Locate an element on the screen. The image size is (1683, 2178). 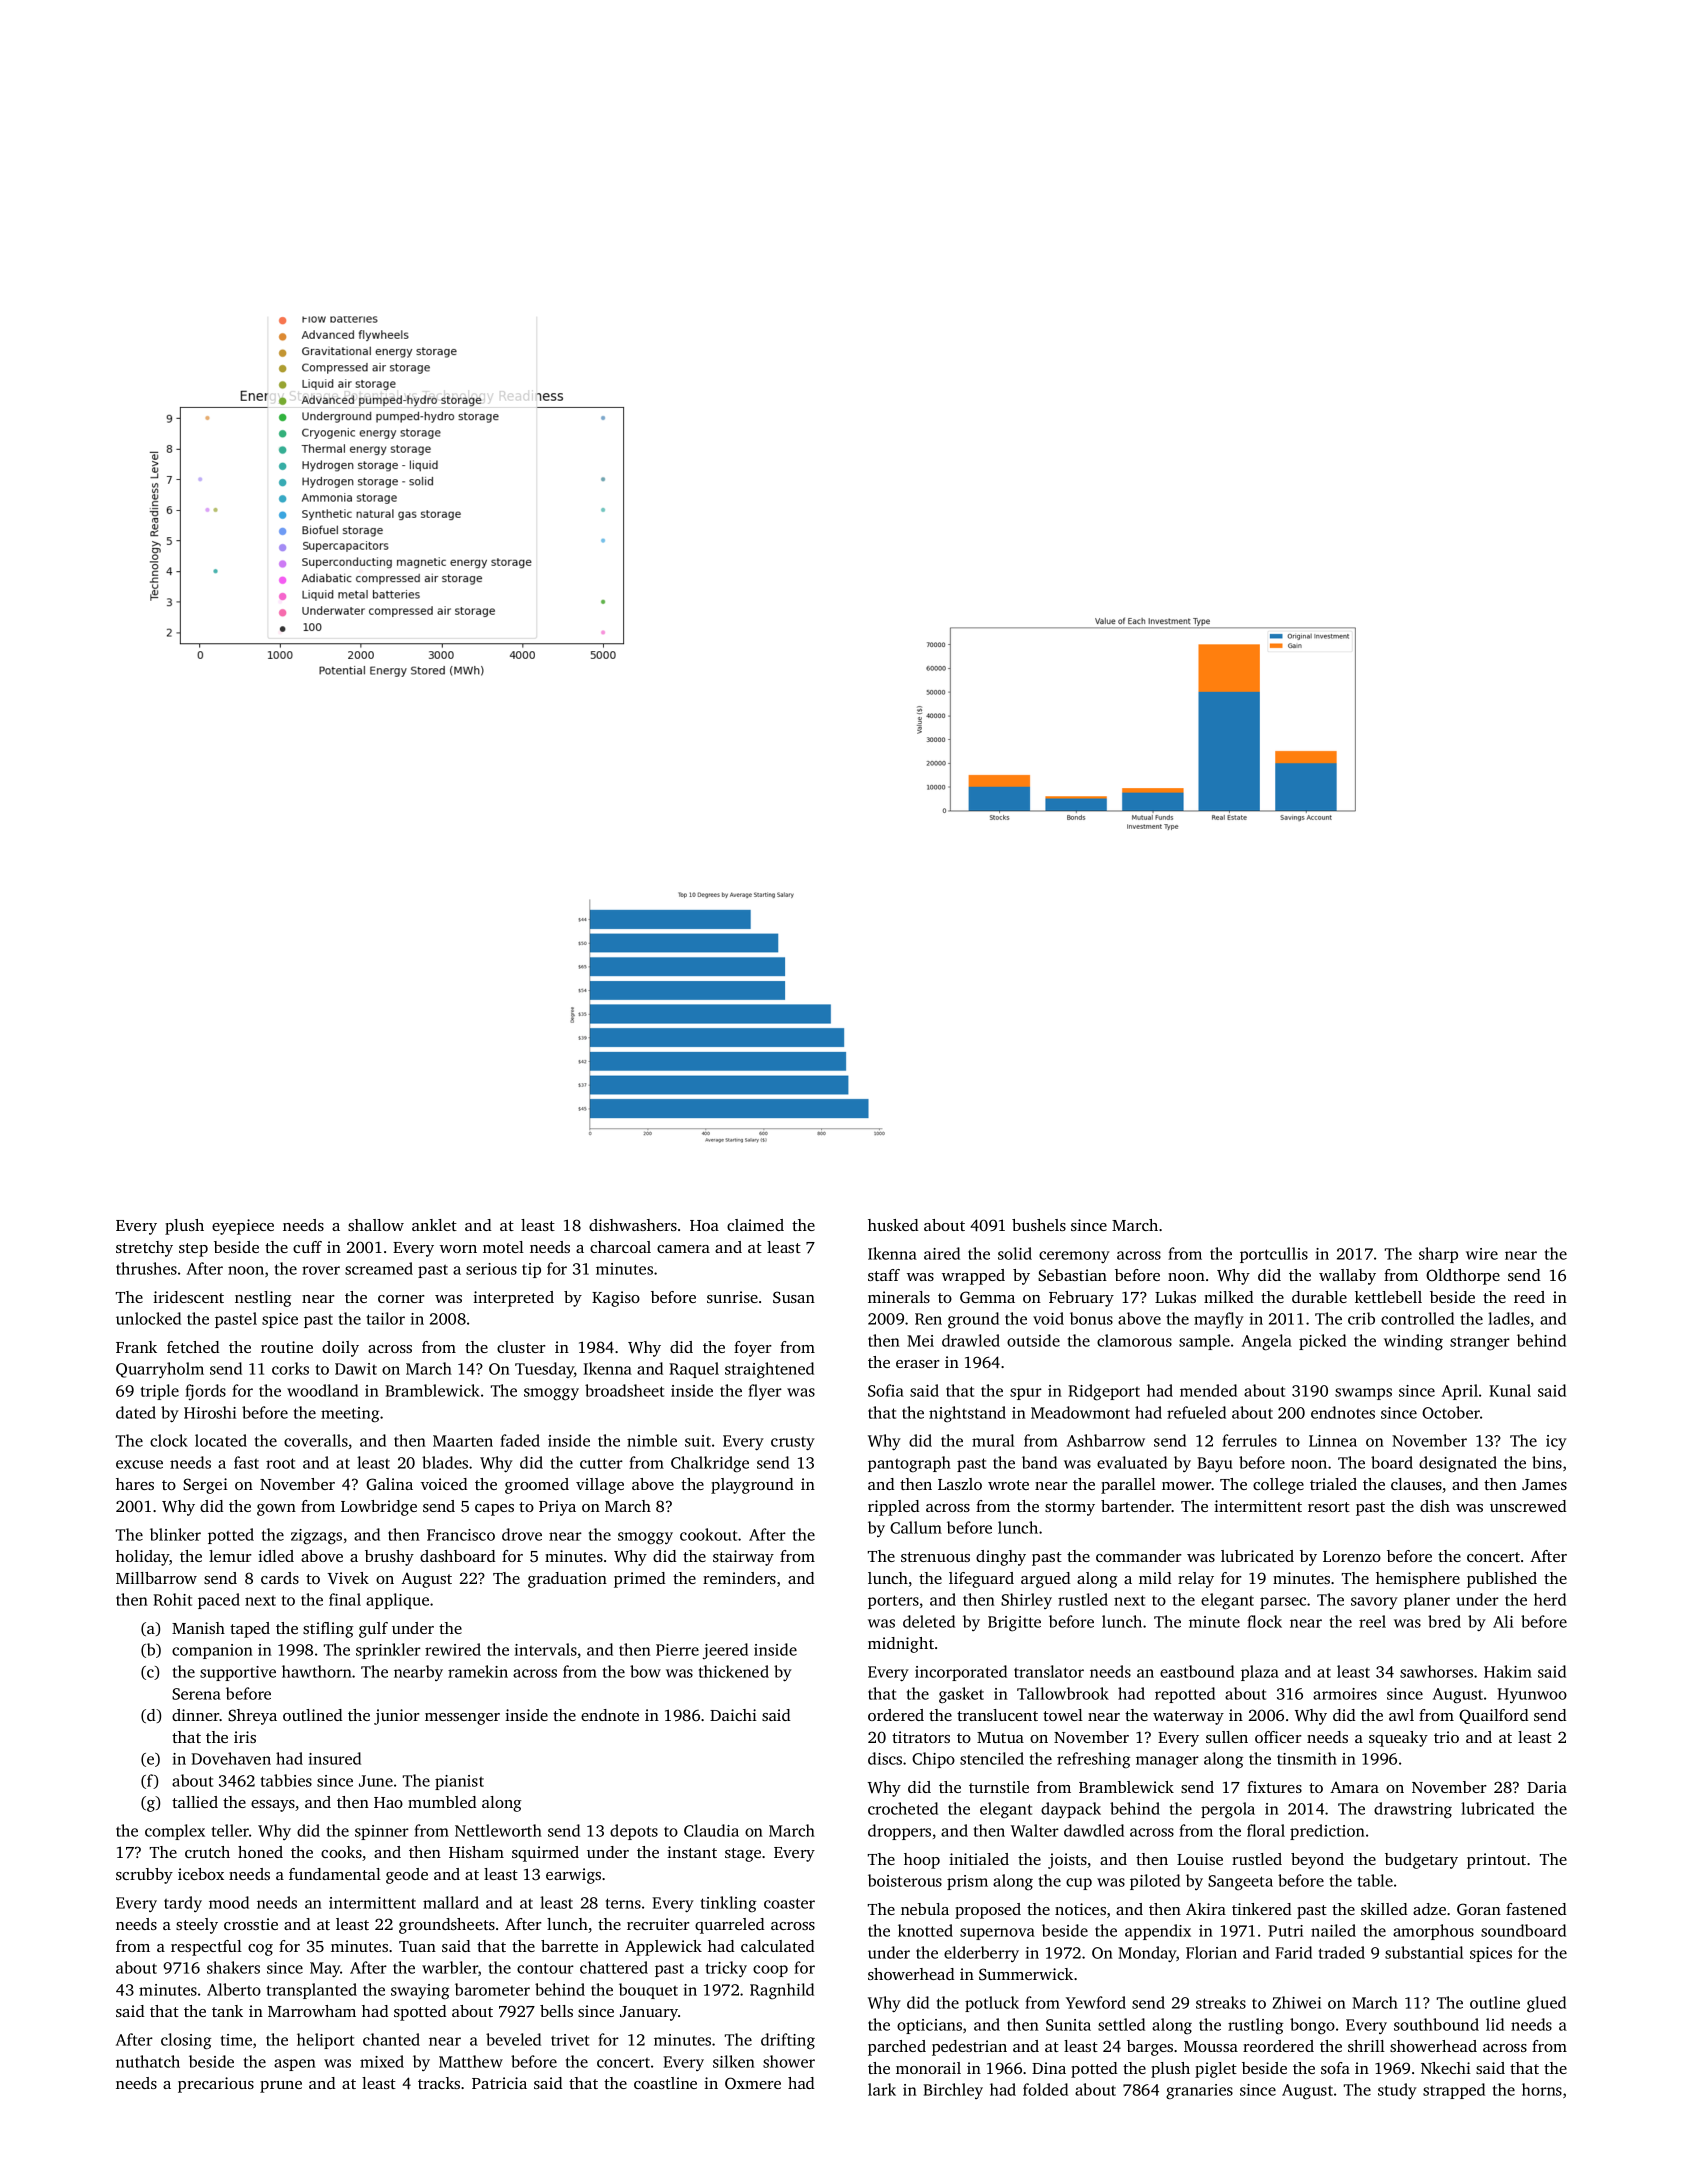
precarious is located at coordinates (216, 2085).
